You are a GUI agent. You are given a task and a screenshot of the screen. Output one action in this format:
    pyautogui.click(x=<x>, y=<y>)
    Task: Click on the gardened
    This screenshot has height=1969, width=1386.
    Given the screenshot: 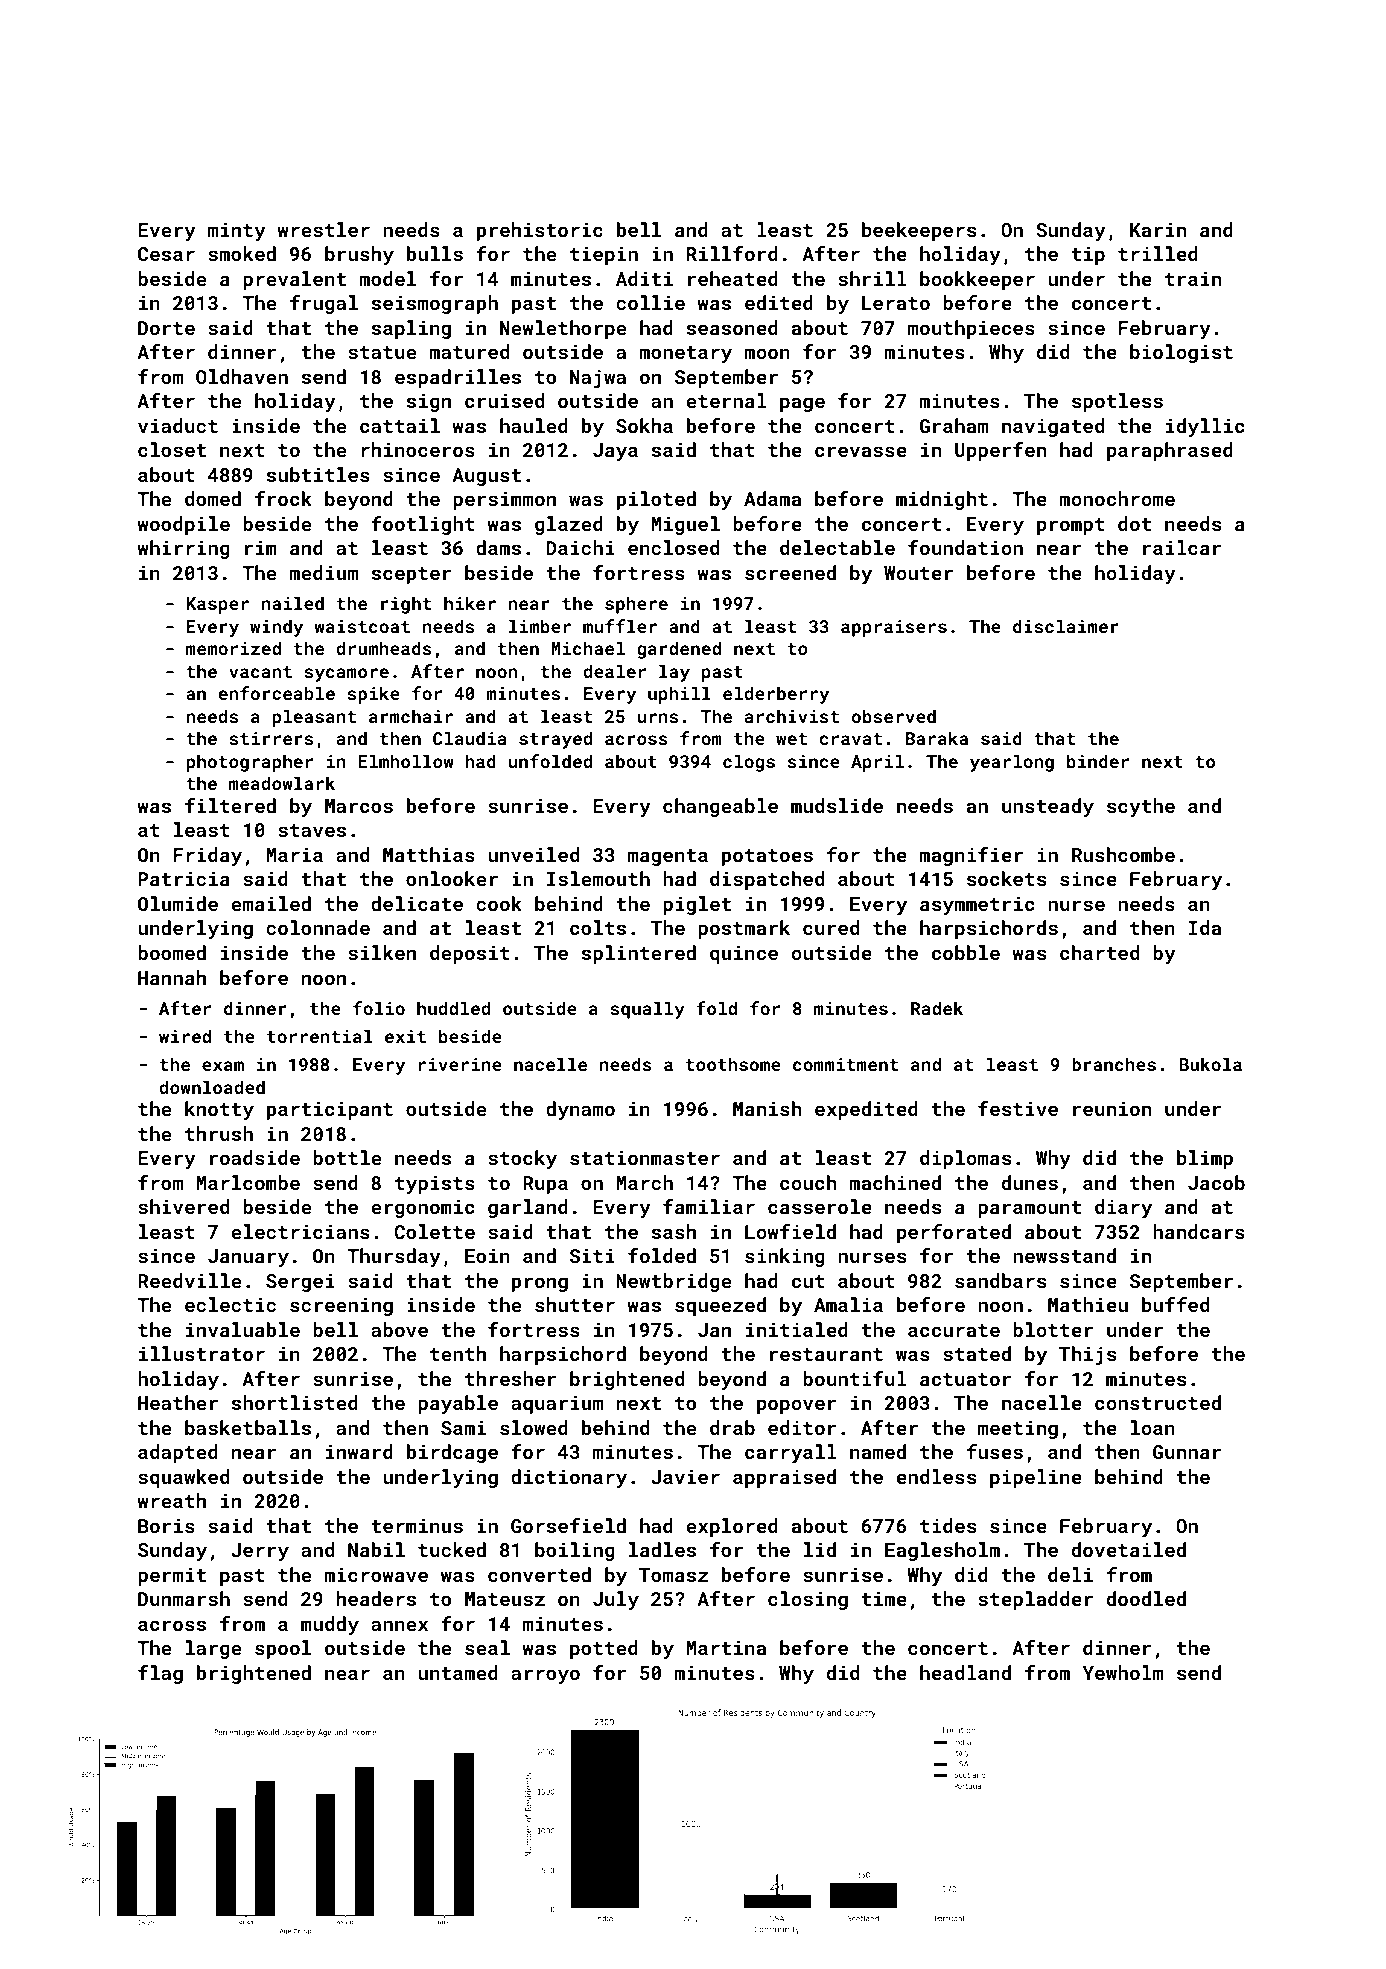 What is the action you would take?
    pyautogui.click(x=679, y=650)
